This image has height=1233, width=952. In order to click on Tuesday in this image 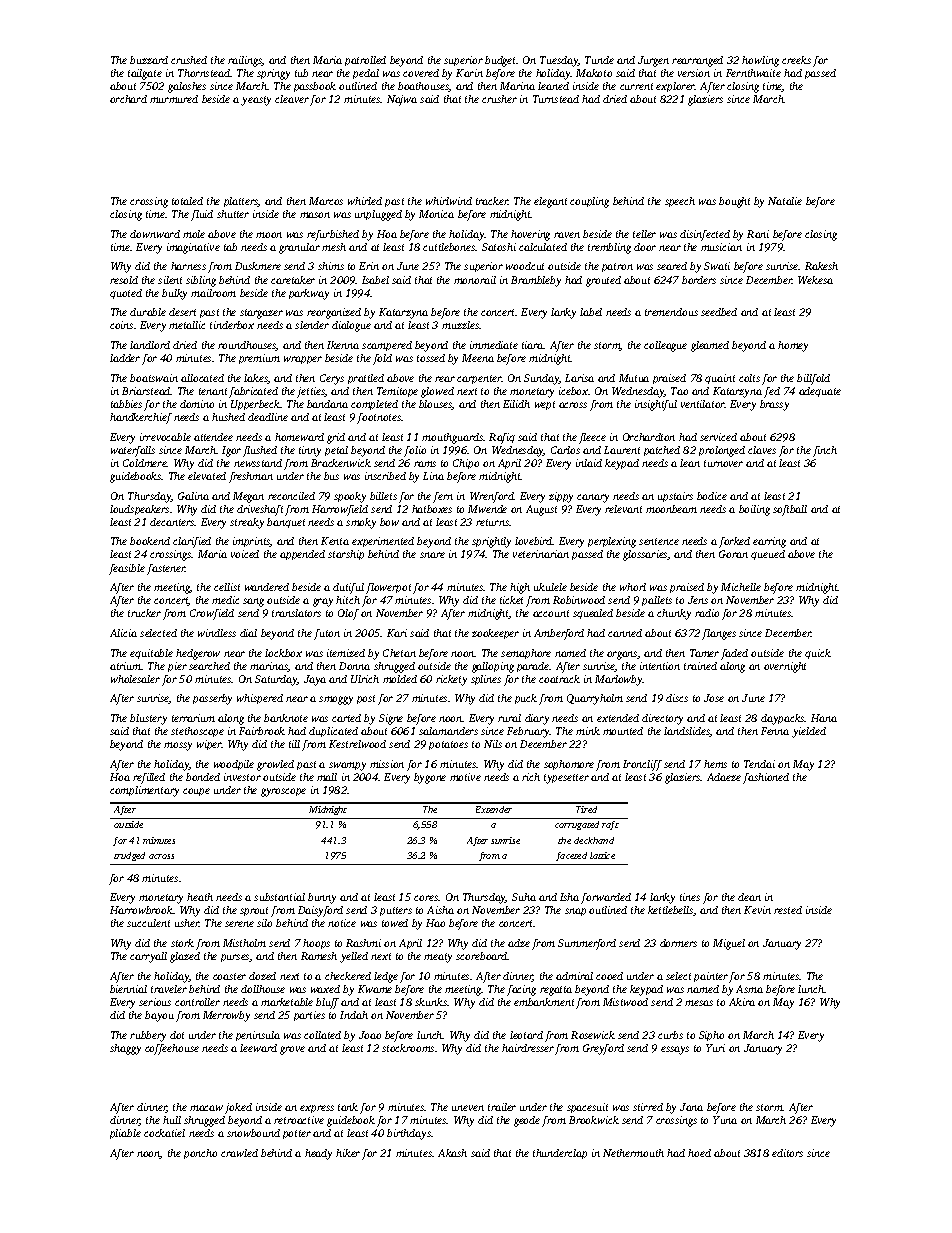, I will do `click(559, 61)`.
